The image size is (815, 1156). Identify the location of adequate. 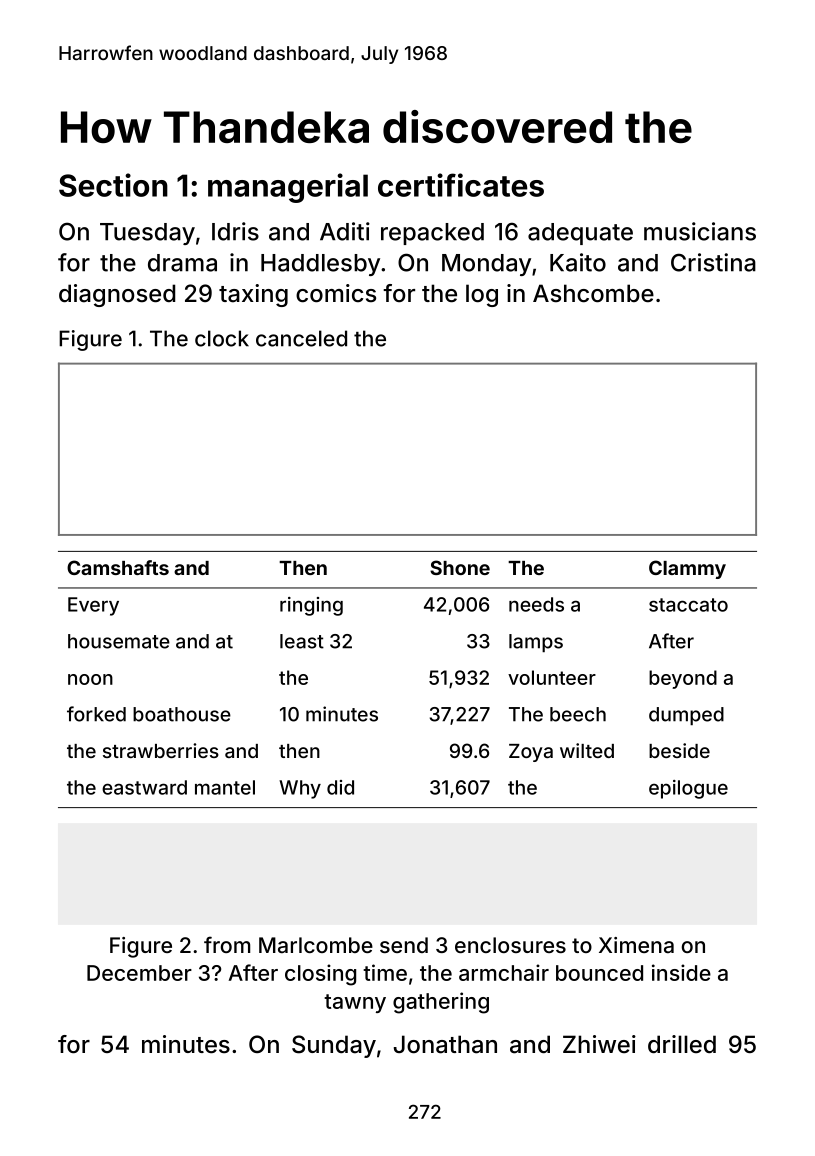
(580, 234).
